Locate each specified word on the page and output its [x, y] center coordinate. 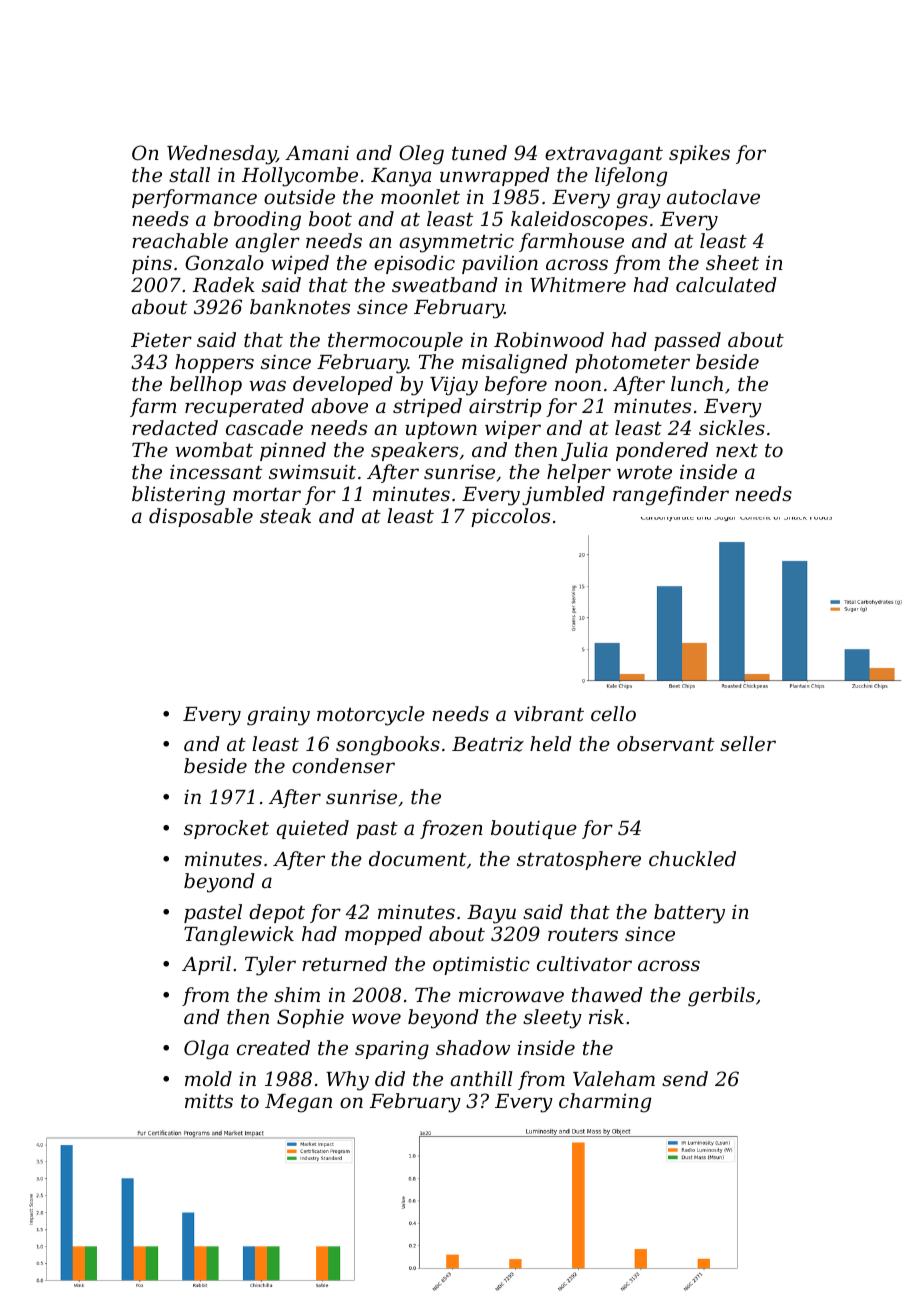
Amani [317, 153]
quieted [313, 829]
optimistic [481, 965]
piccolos [510, 517]
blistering [178, 496]
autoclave [713, 196]
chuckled [692, 858]
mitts [209, 1100]
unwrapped [495, 176]
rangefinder [671, 496]
